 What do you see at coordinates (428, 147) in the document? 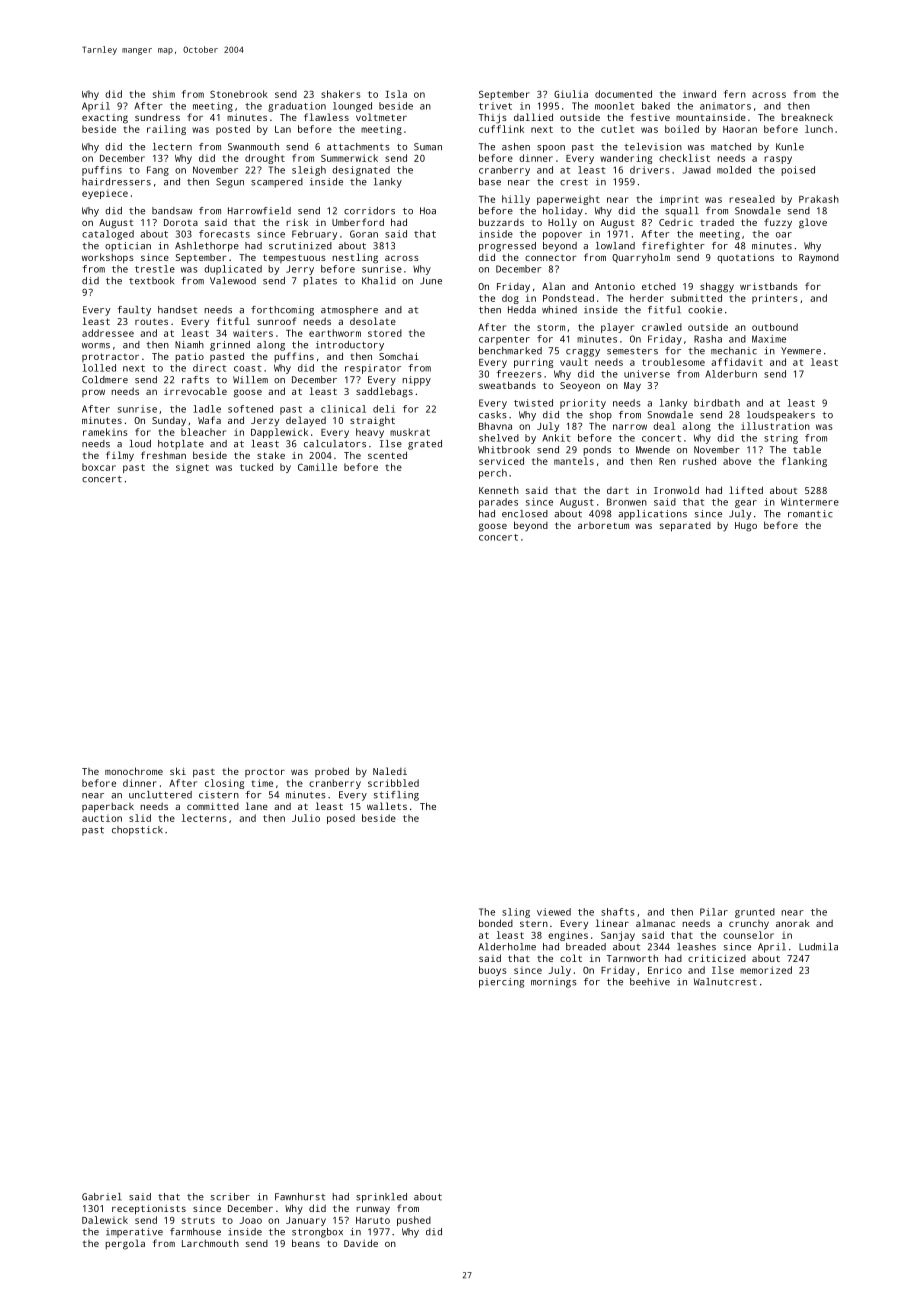
I see `Suman` at bounding box center [428, 147].
